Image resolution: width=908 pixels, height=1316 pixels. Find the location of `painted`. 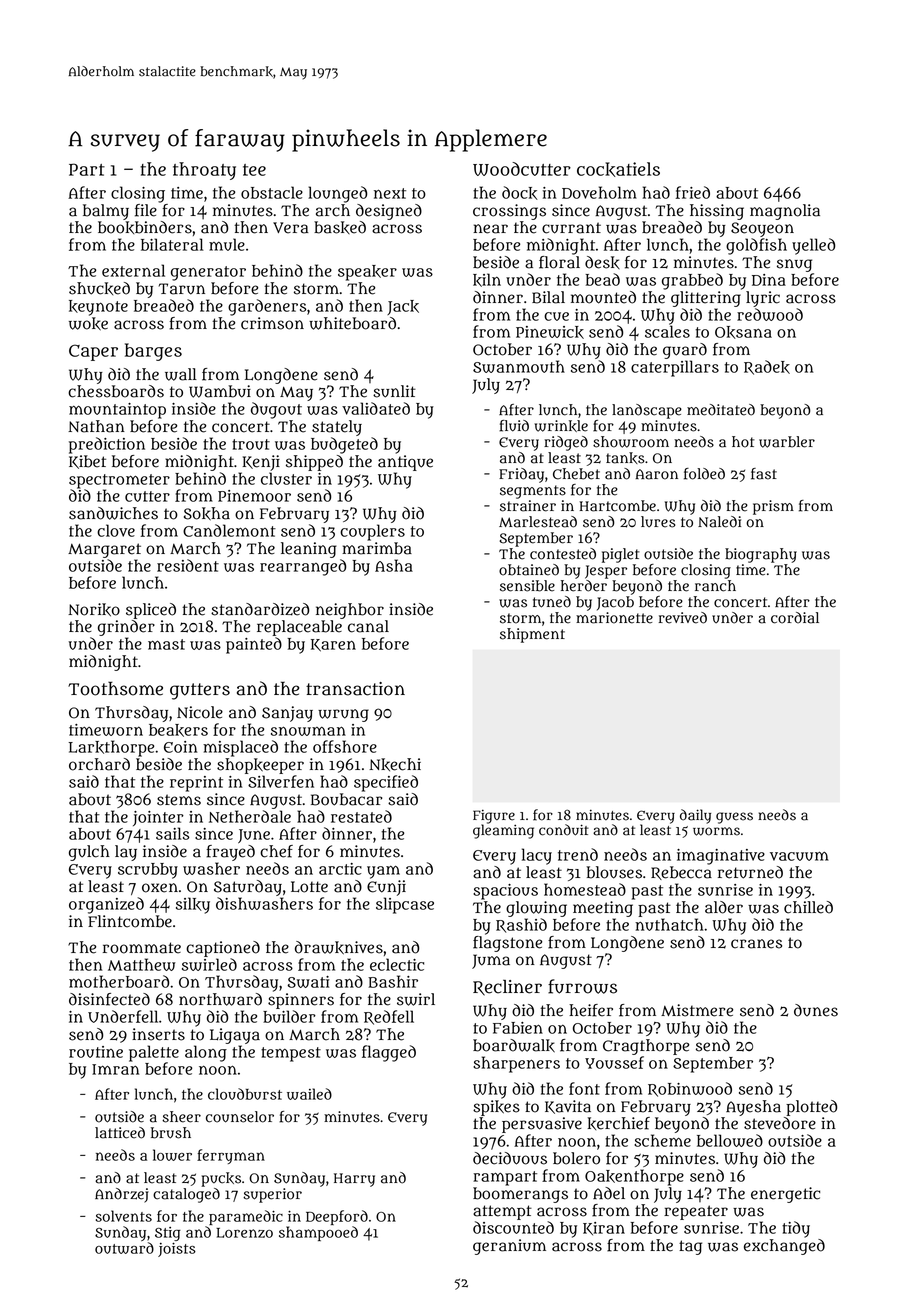

painted is located at coordinates (254, 645).
